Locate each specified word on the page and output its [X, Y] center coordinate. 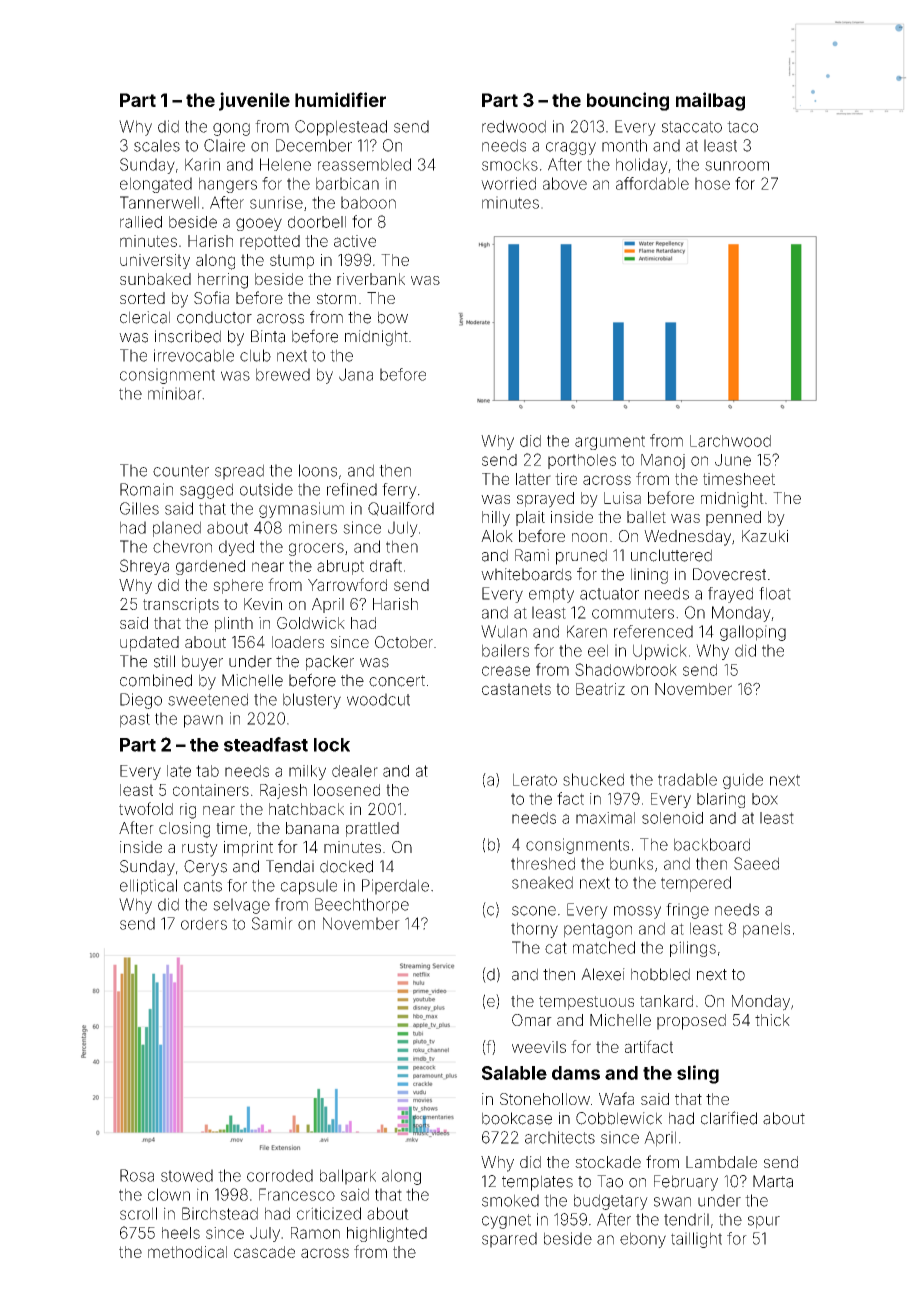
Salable [514, 1073]
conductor [214, 317]
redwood [514, 126]
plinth [234, 624]
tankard [666, 1001]
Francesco [297, 1194]
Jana [356, 374]
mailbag [710, 101]
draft [386, 565]
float [775, 593]
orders [204, 923]
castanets [516, 689]
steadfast [266, 744]
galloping [753, 633]
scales [157, 145]
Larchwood [730, 441]
